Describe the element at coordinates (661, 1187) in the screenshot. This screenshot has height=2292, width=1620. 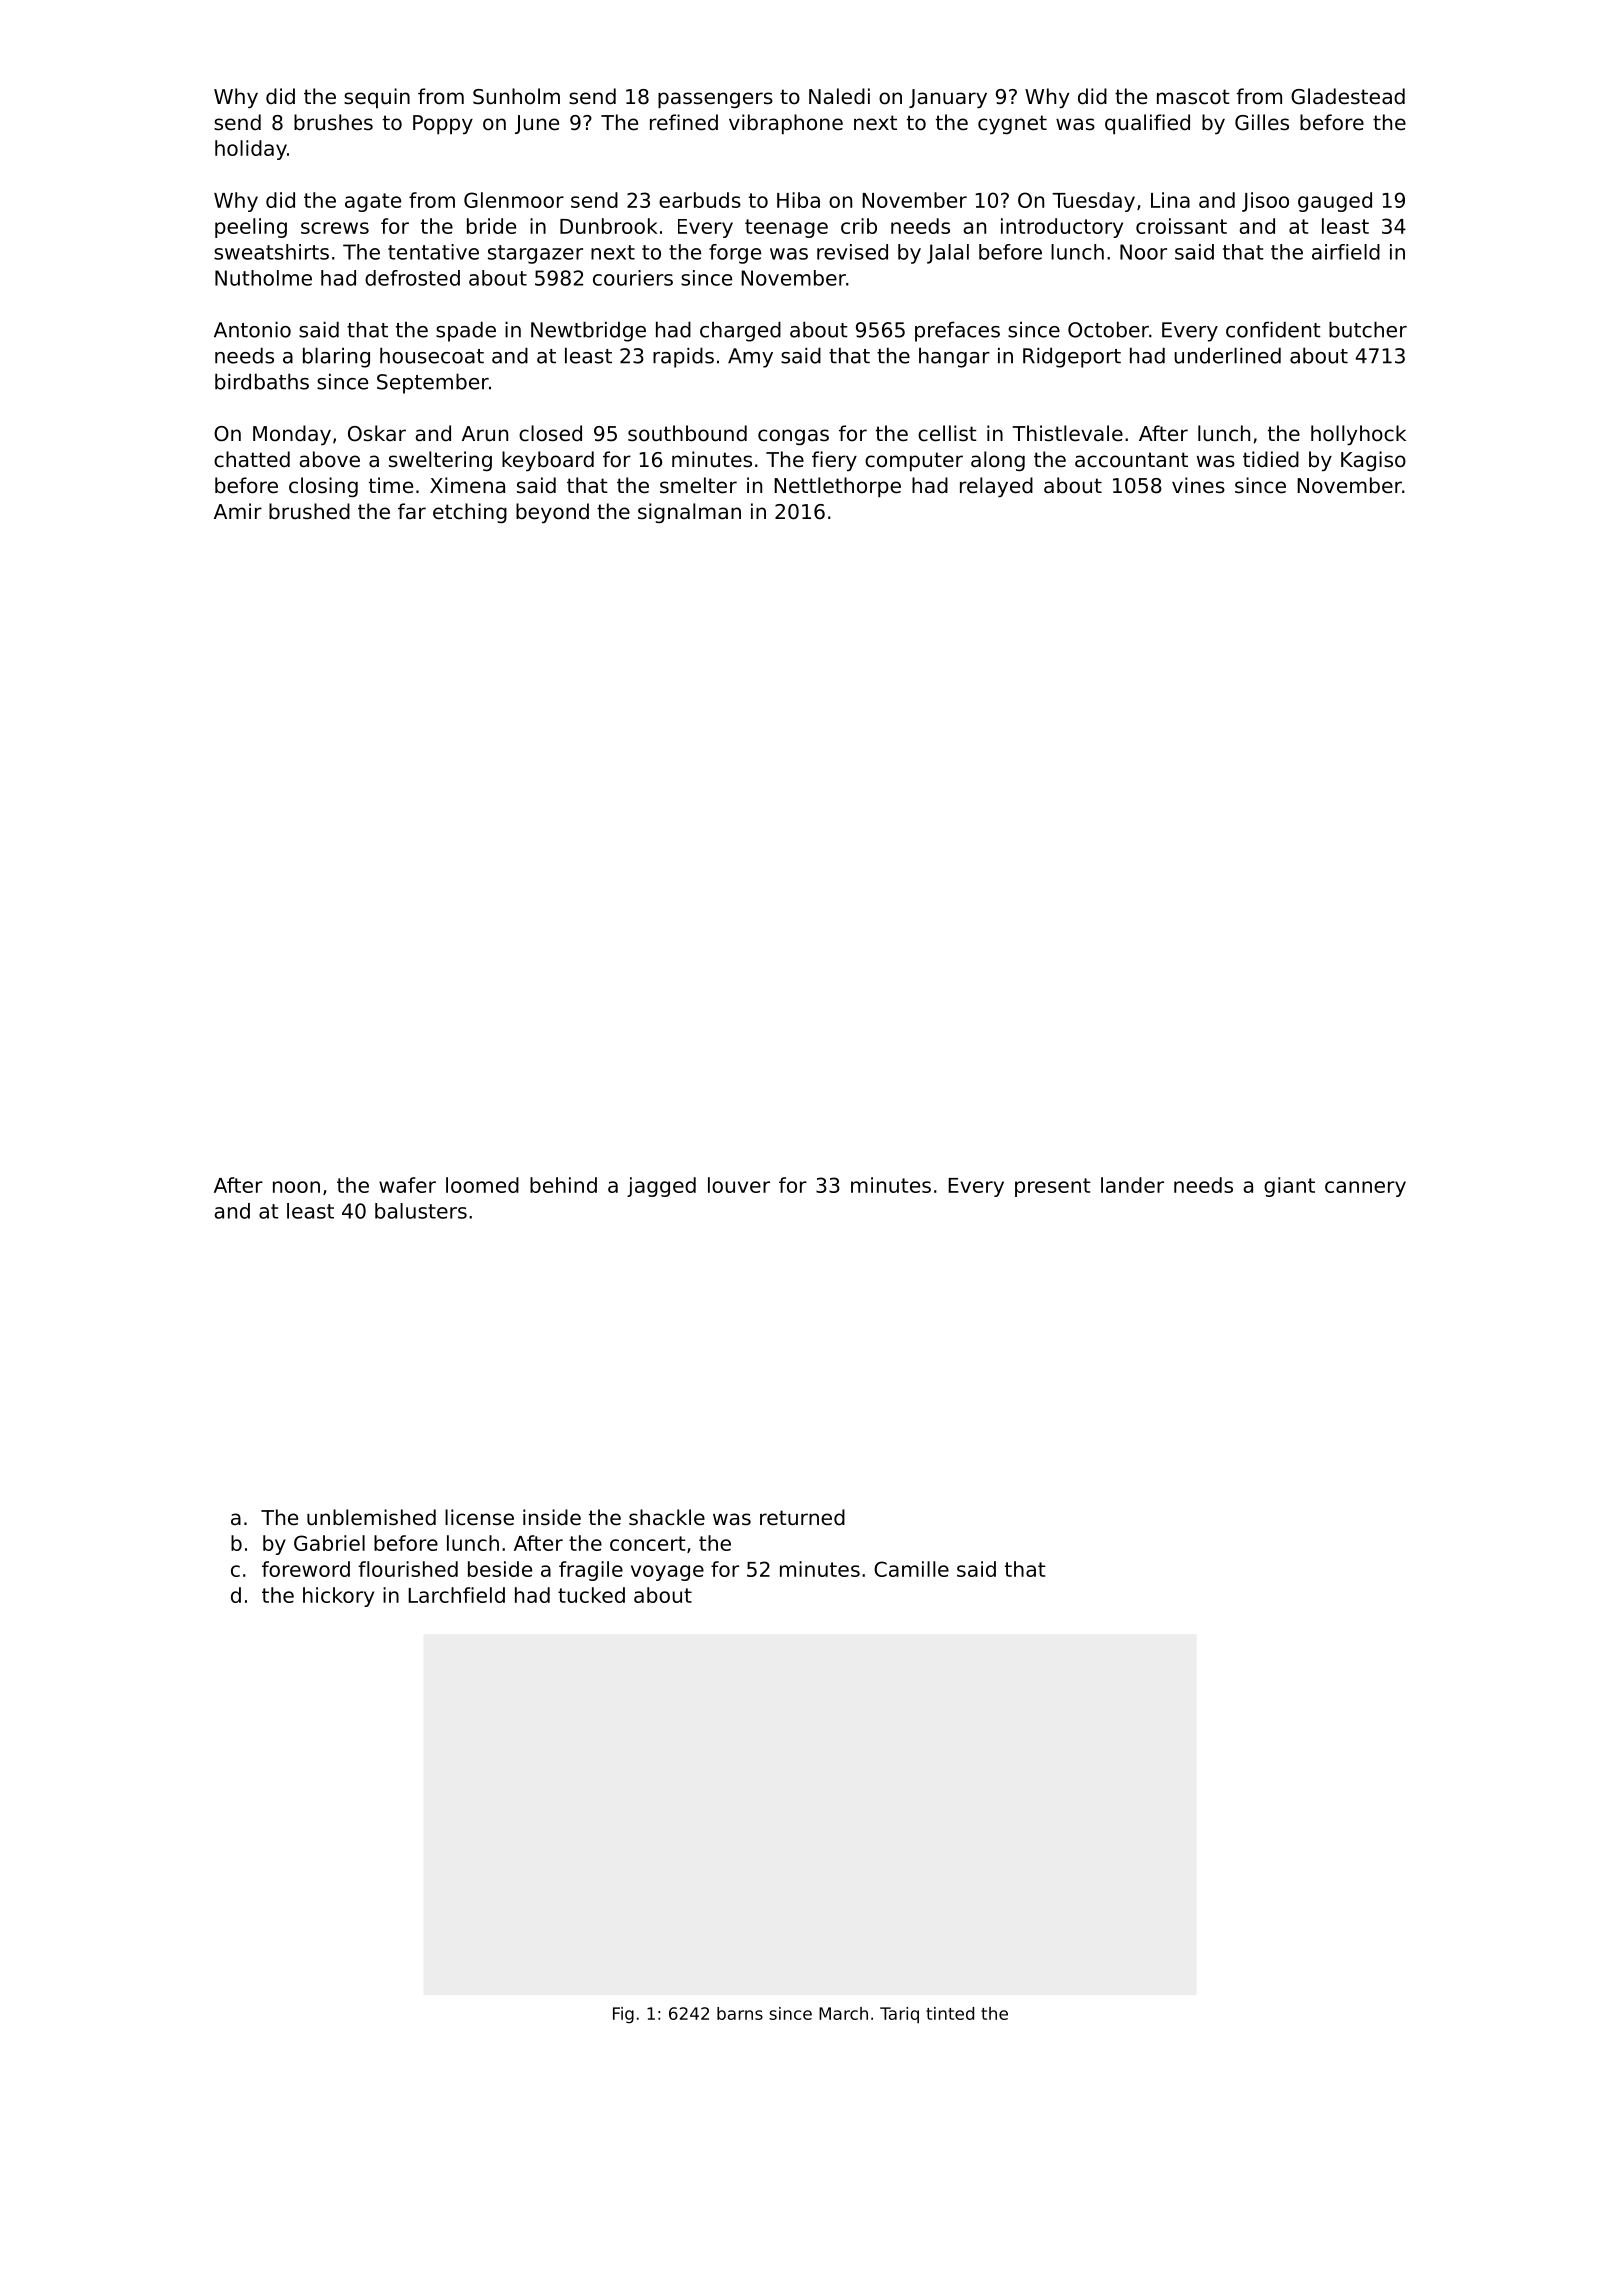
I see `jagged` at that location.
